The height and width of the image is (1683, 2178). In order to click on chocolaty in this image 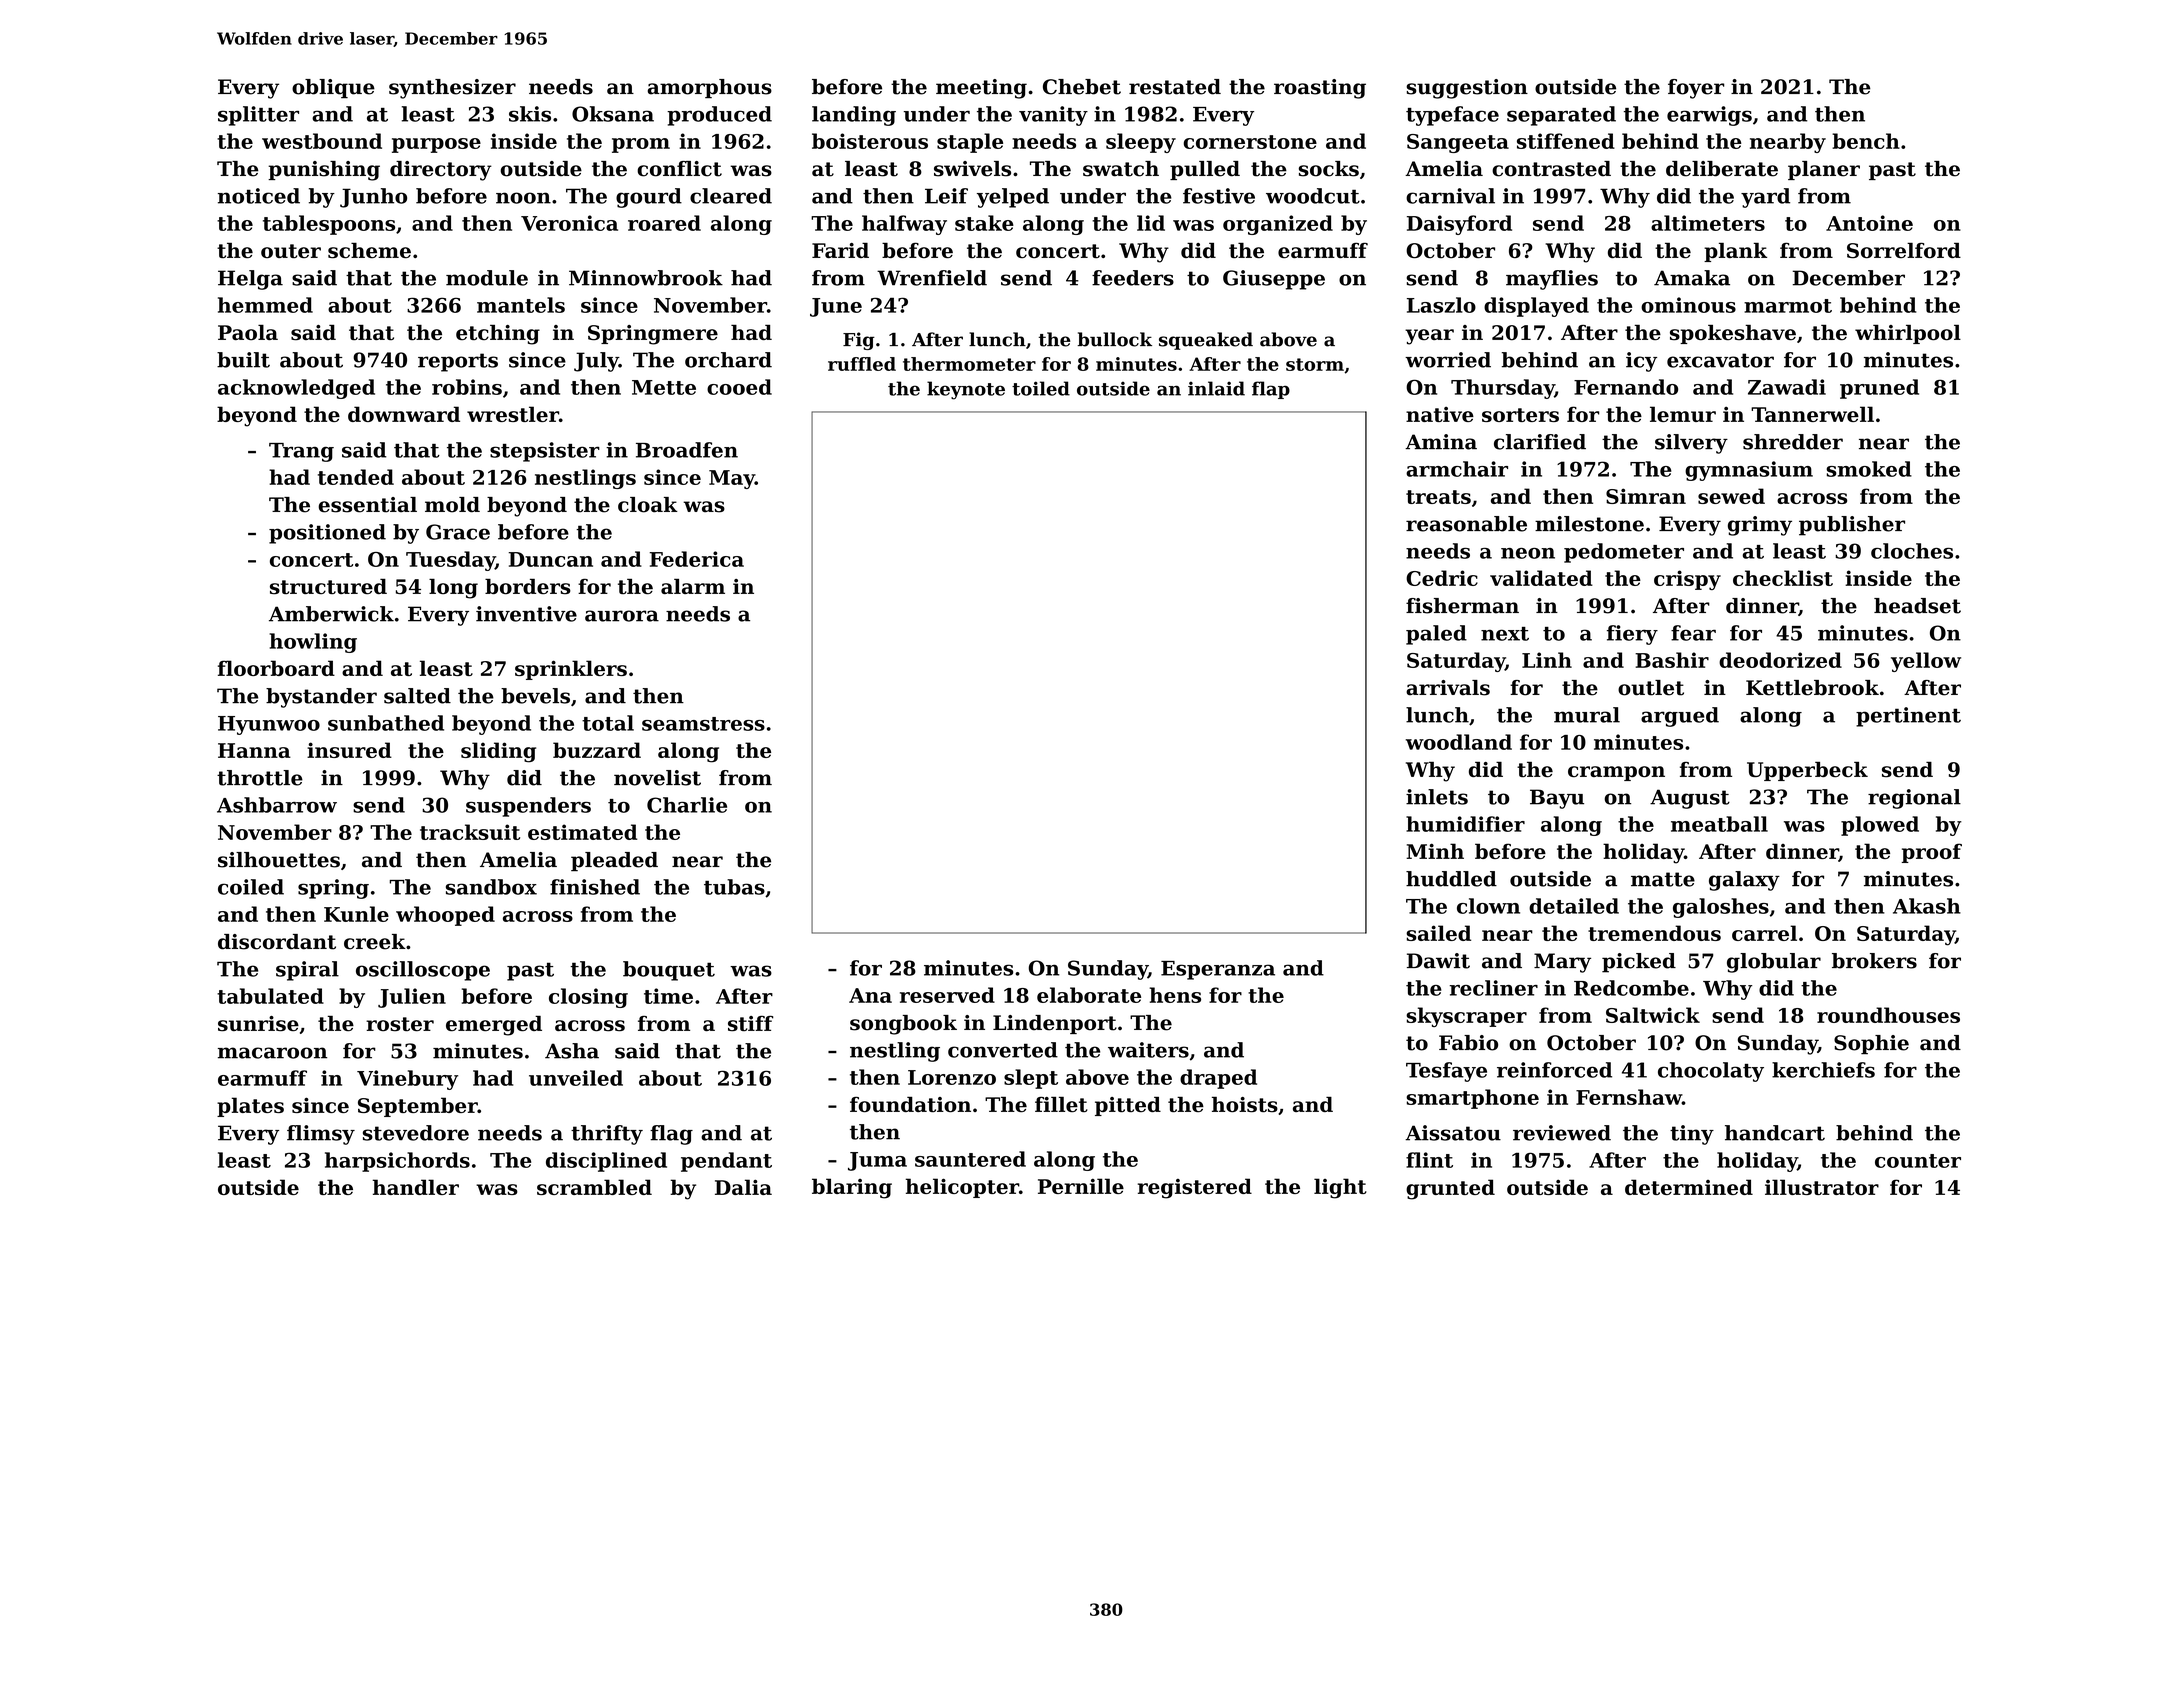, I will do `click(1711, 1072)`.
